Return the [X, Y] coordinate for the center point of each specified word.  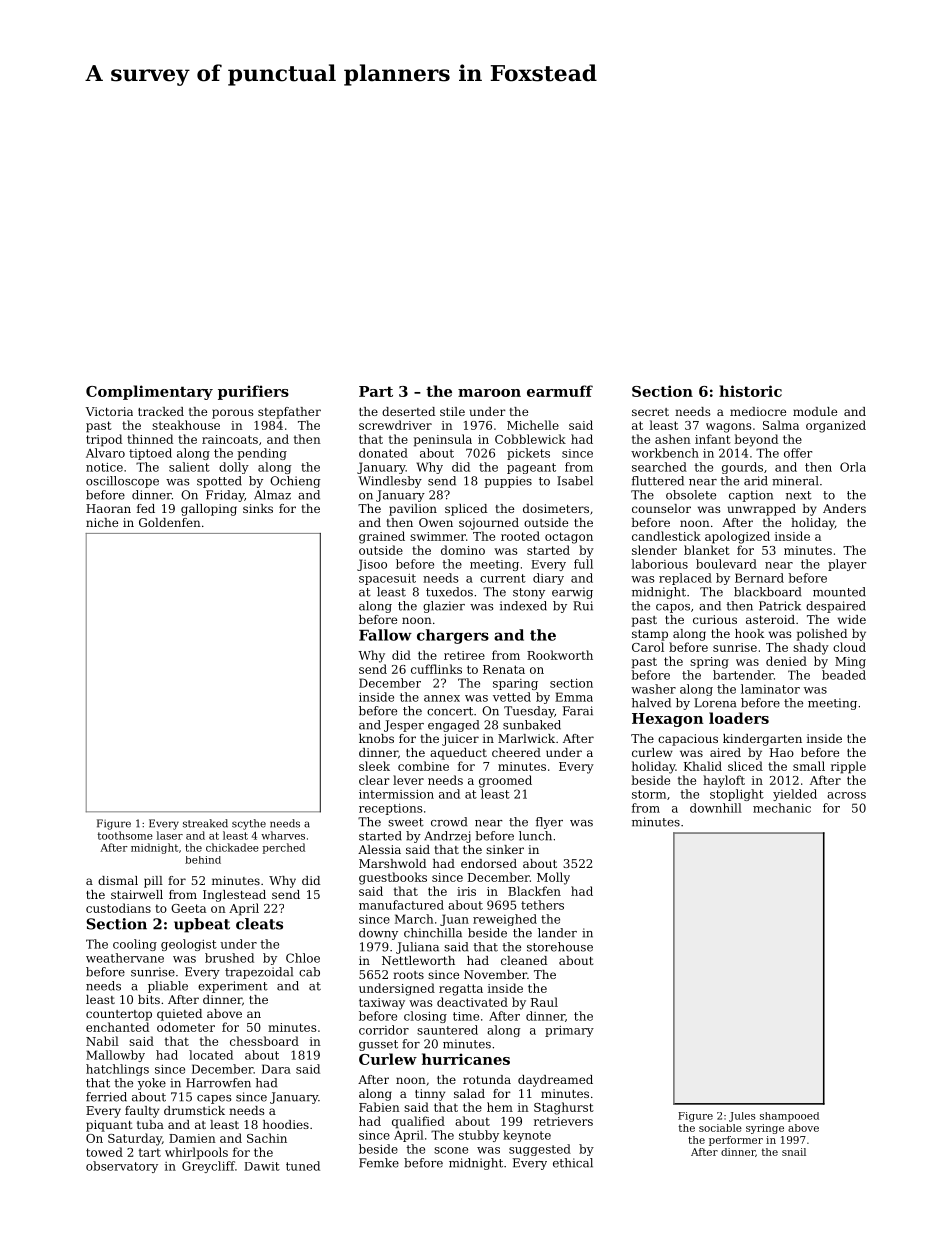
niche [102, 522]
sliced [745, 766]
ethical [573, 1163]
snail [794, 1152]
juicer [460, 740]
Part [376, 391]
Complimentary [149, 392]
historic [750, 391]
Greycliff [208, 1167]
